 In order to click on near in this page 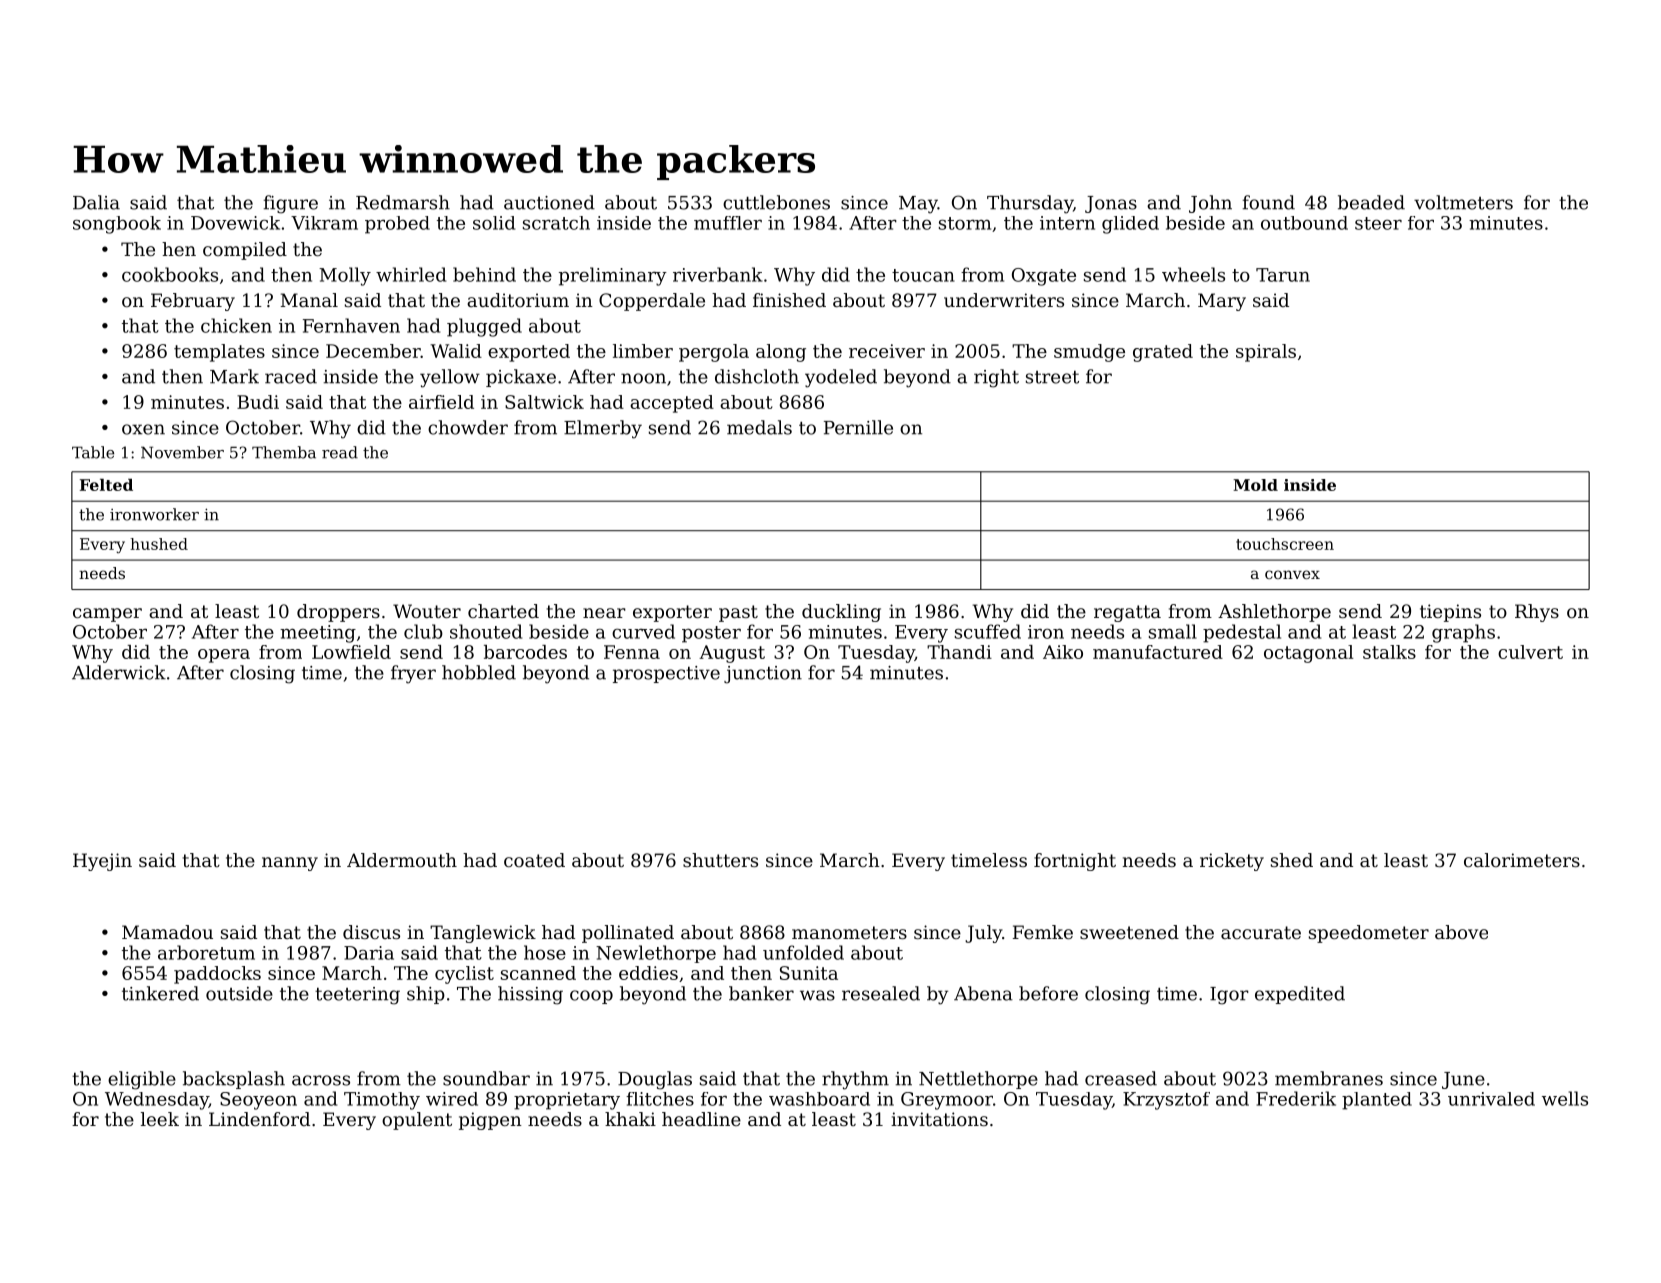, I will do `click(604, 613)`.
